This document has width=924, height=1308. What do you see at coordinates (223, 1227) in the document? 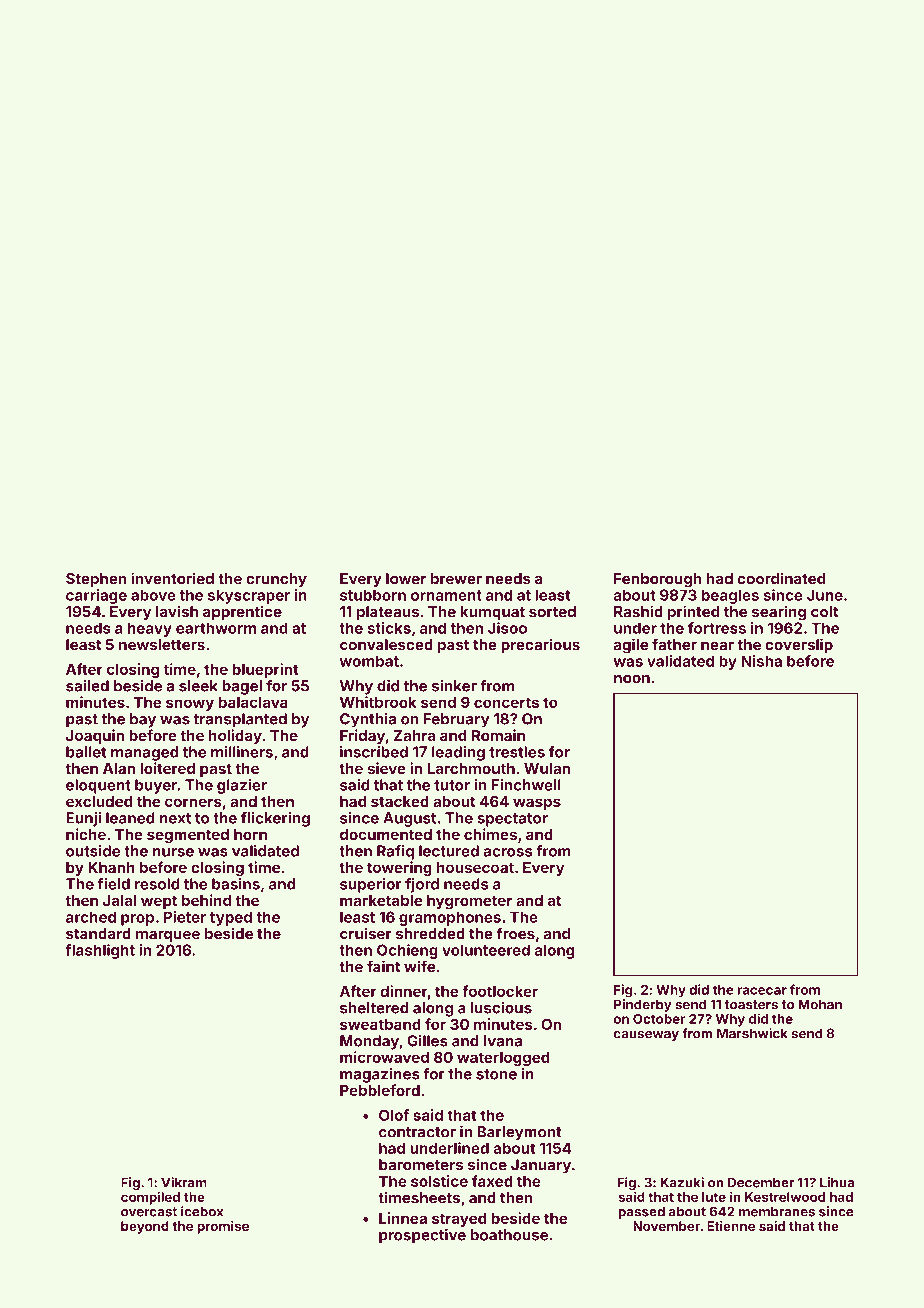
I see `promise` at bounding box center [223, 1227].
